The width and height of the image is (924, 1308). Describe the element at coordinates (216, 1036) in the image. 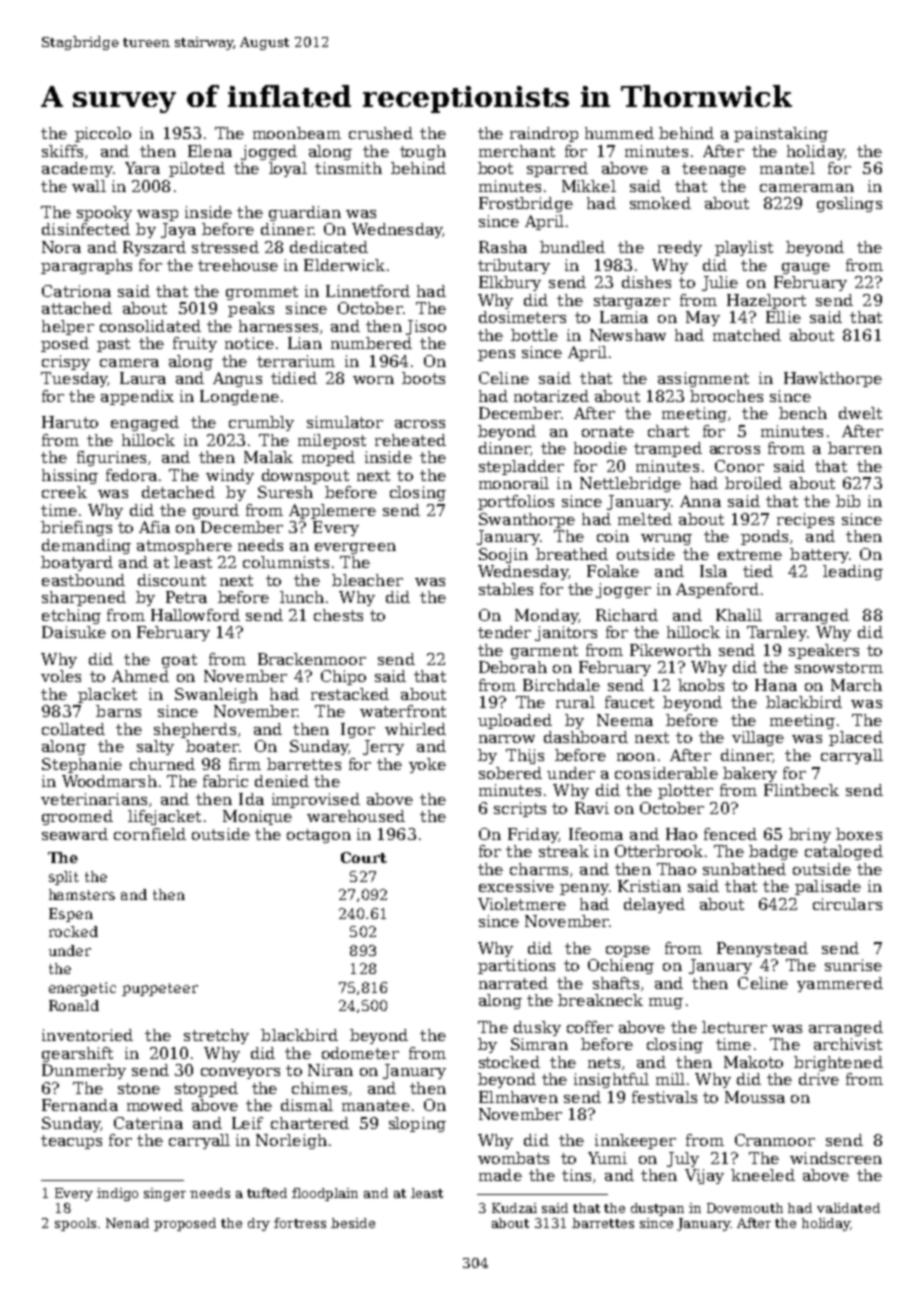

I see `stretchy` at that location.
